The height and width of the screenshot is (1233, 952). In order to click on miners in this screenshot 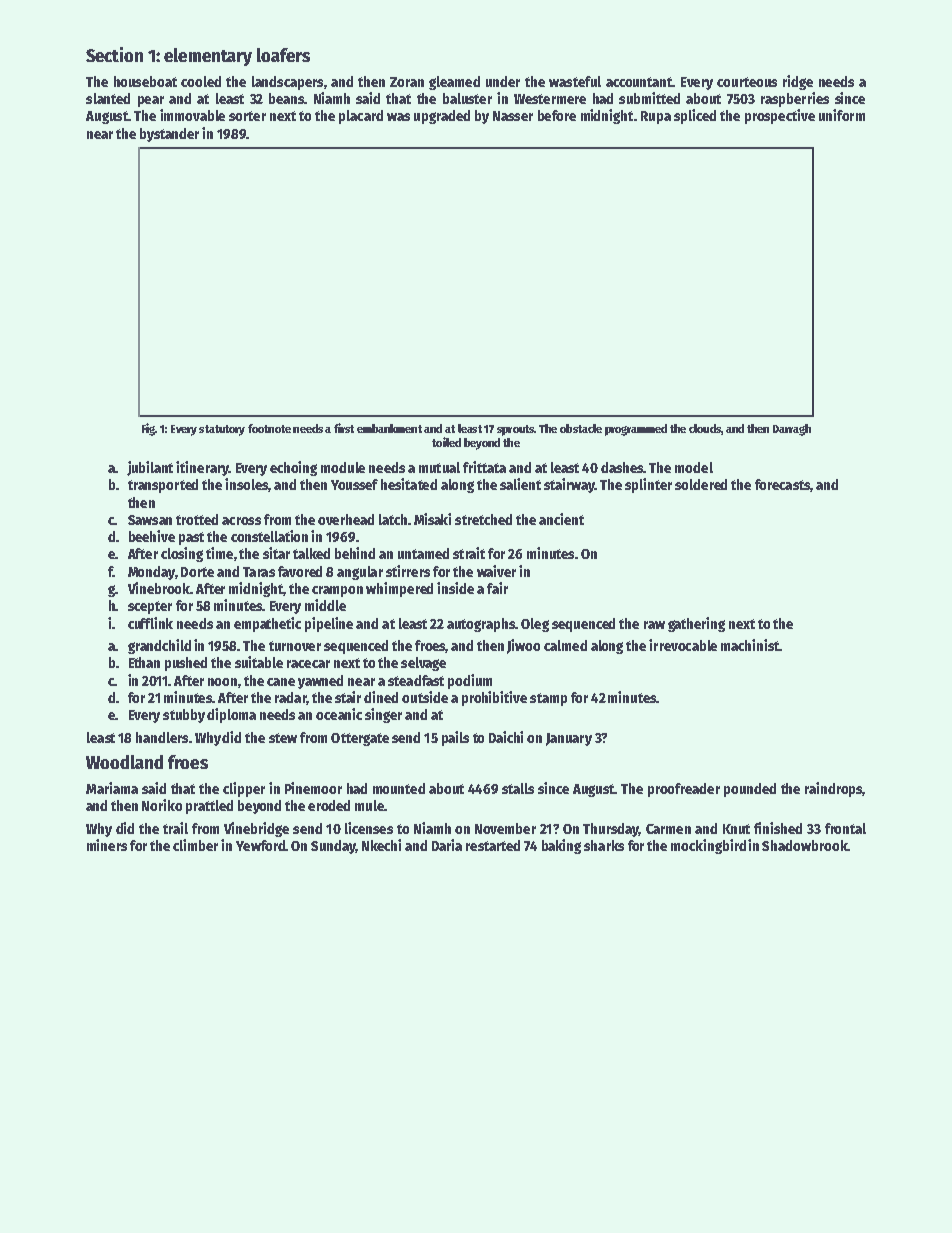, I will do `click(107, 845)`.
